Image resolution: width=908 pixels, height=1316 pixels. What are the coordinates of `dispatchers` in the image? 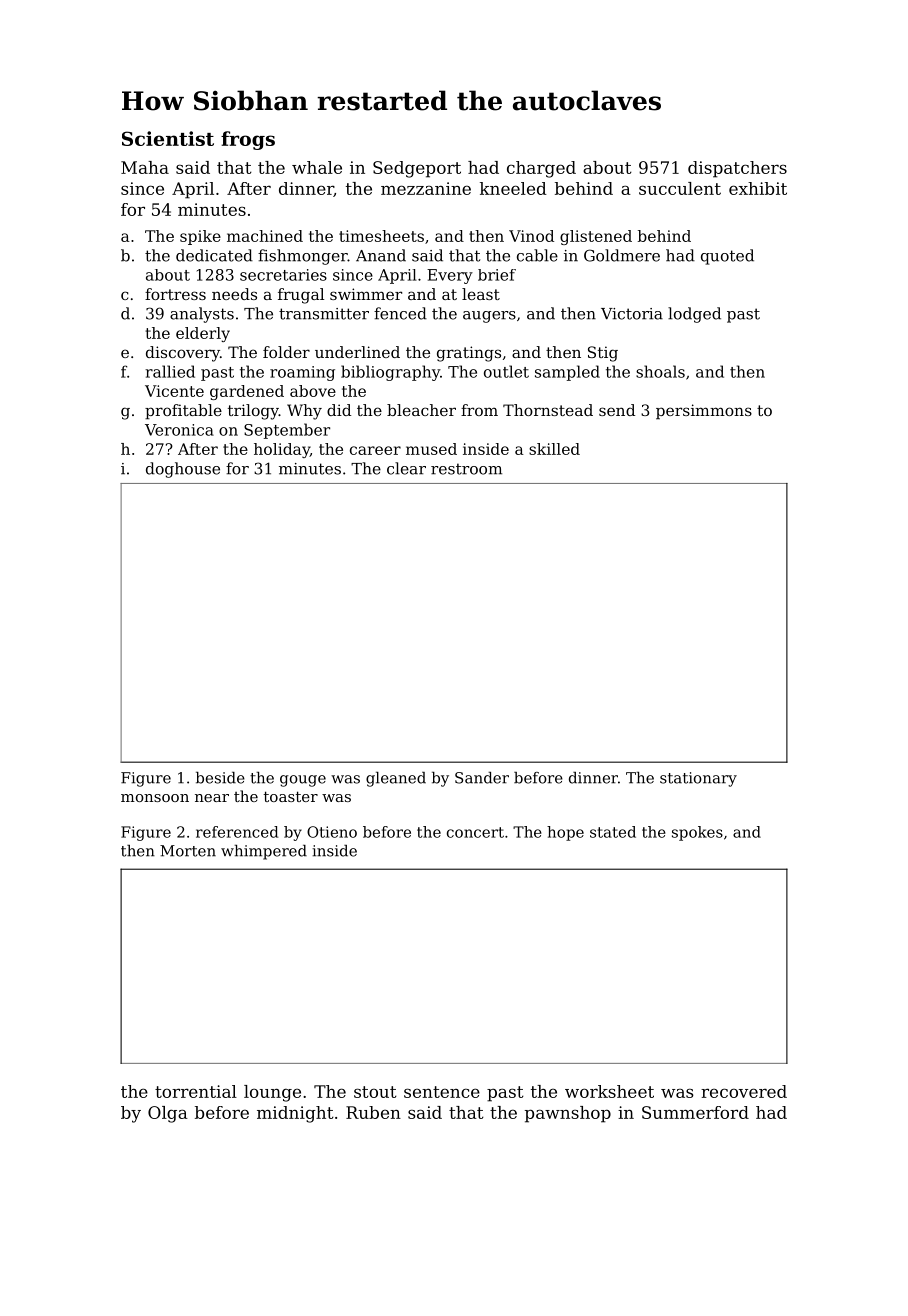 It's located at (737, 169).
